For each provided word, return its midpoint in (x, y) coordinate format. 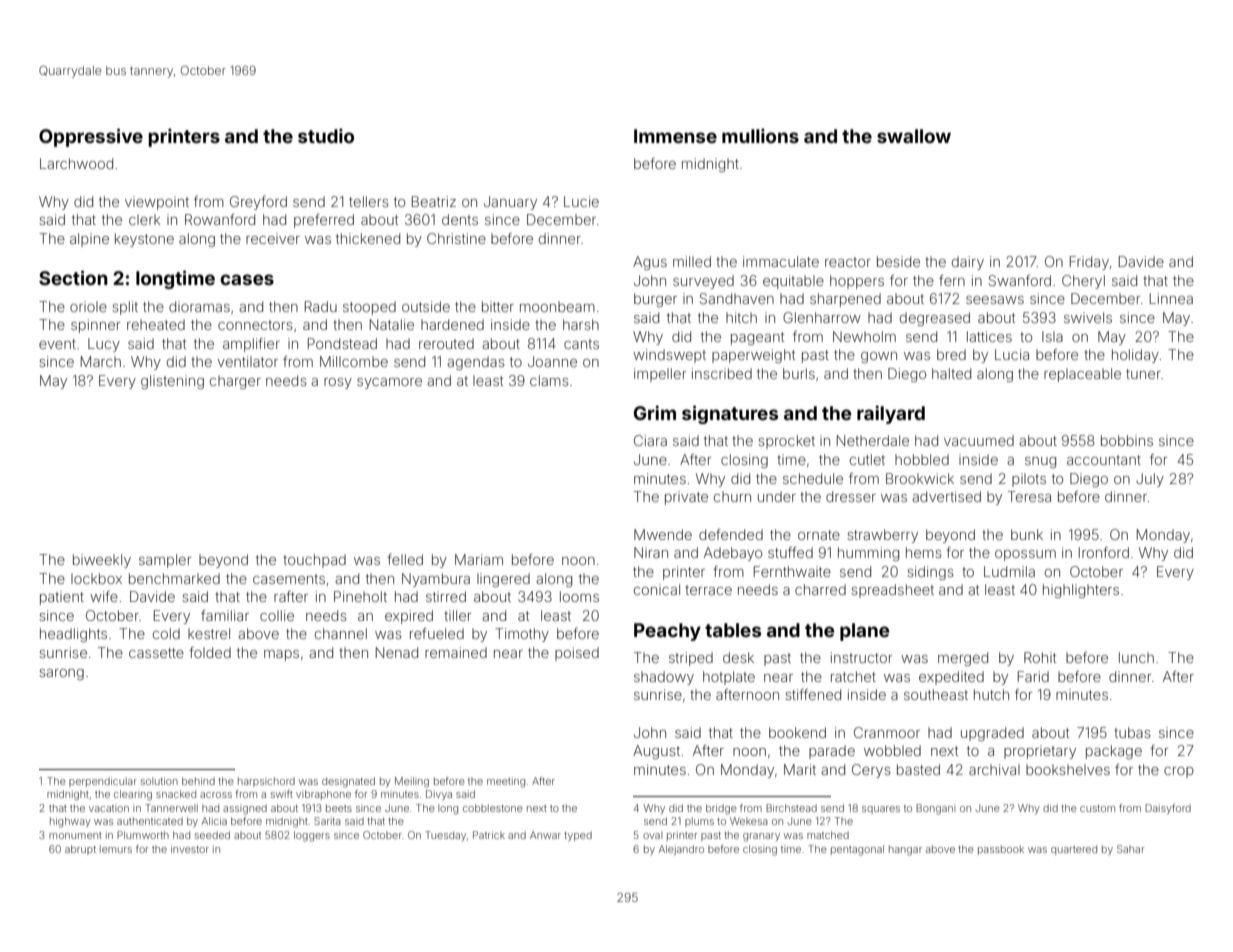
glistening (172, 382)
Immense (675, 136)
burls (799, 373)
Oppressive (91, 137)
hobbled (922, 459)
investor (190, 849)
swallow (914, 136)
